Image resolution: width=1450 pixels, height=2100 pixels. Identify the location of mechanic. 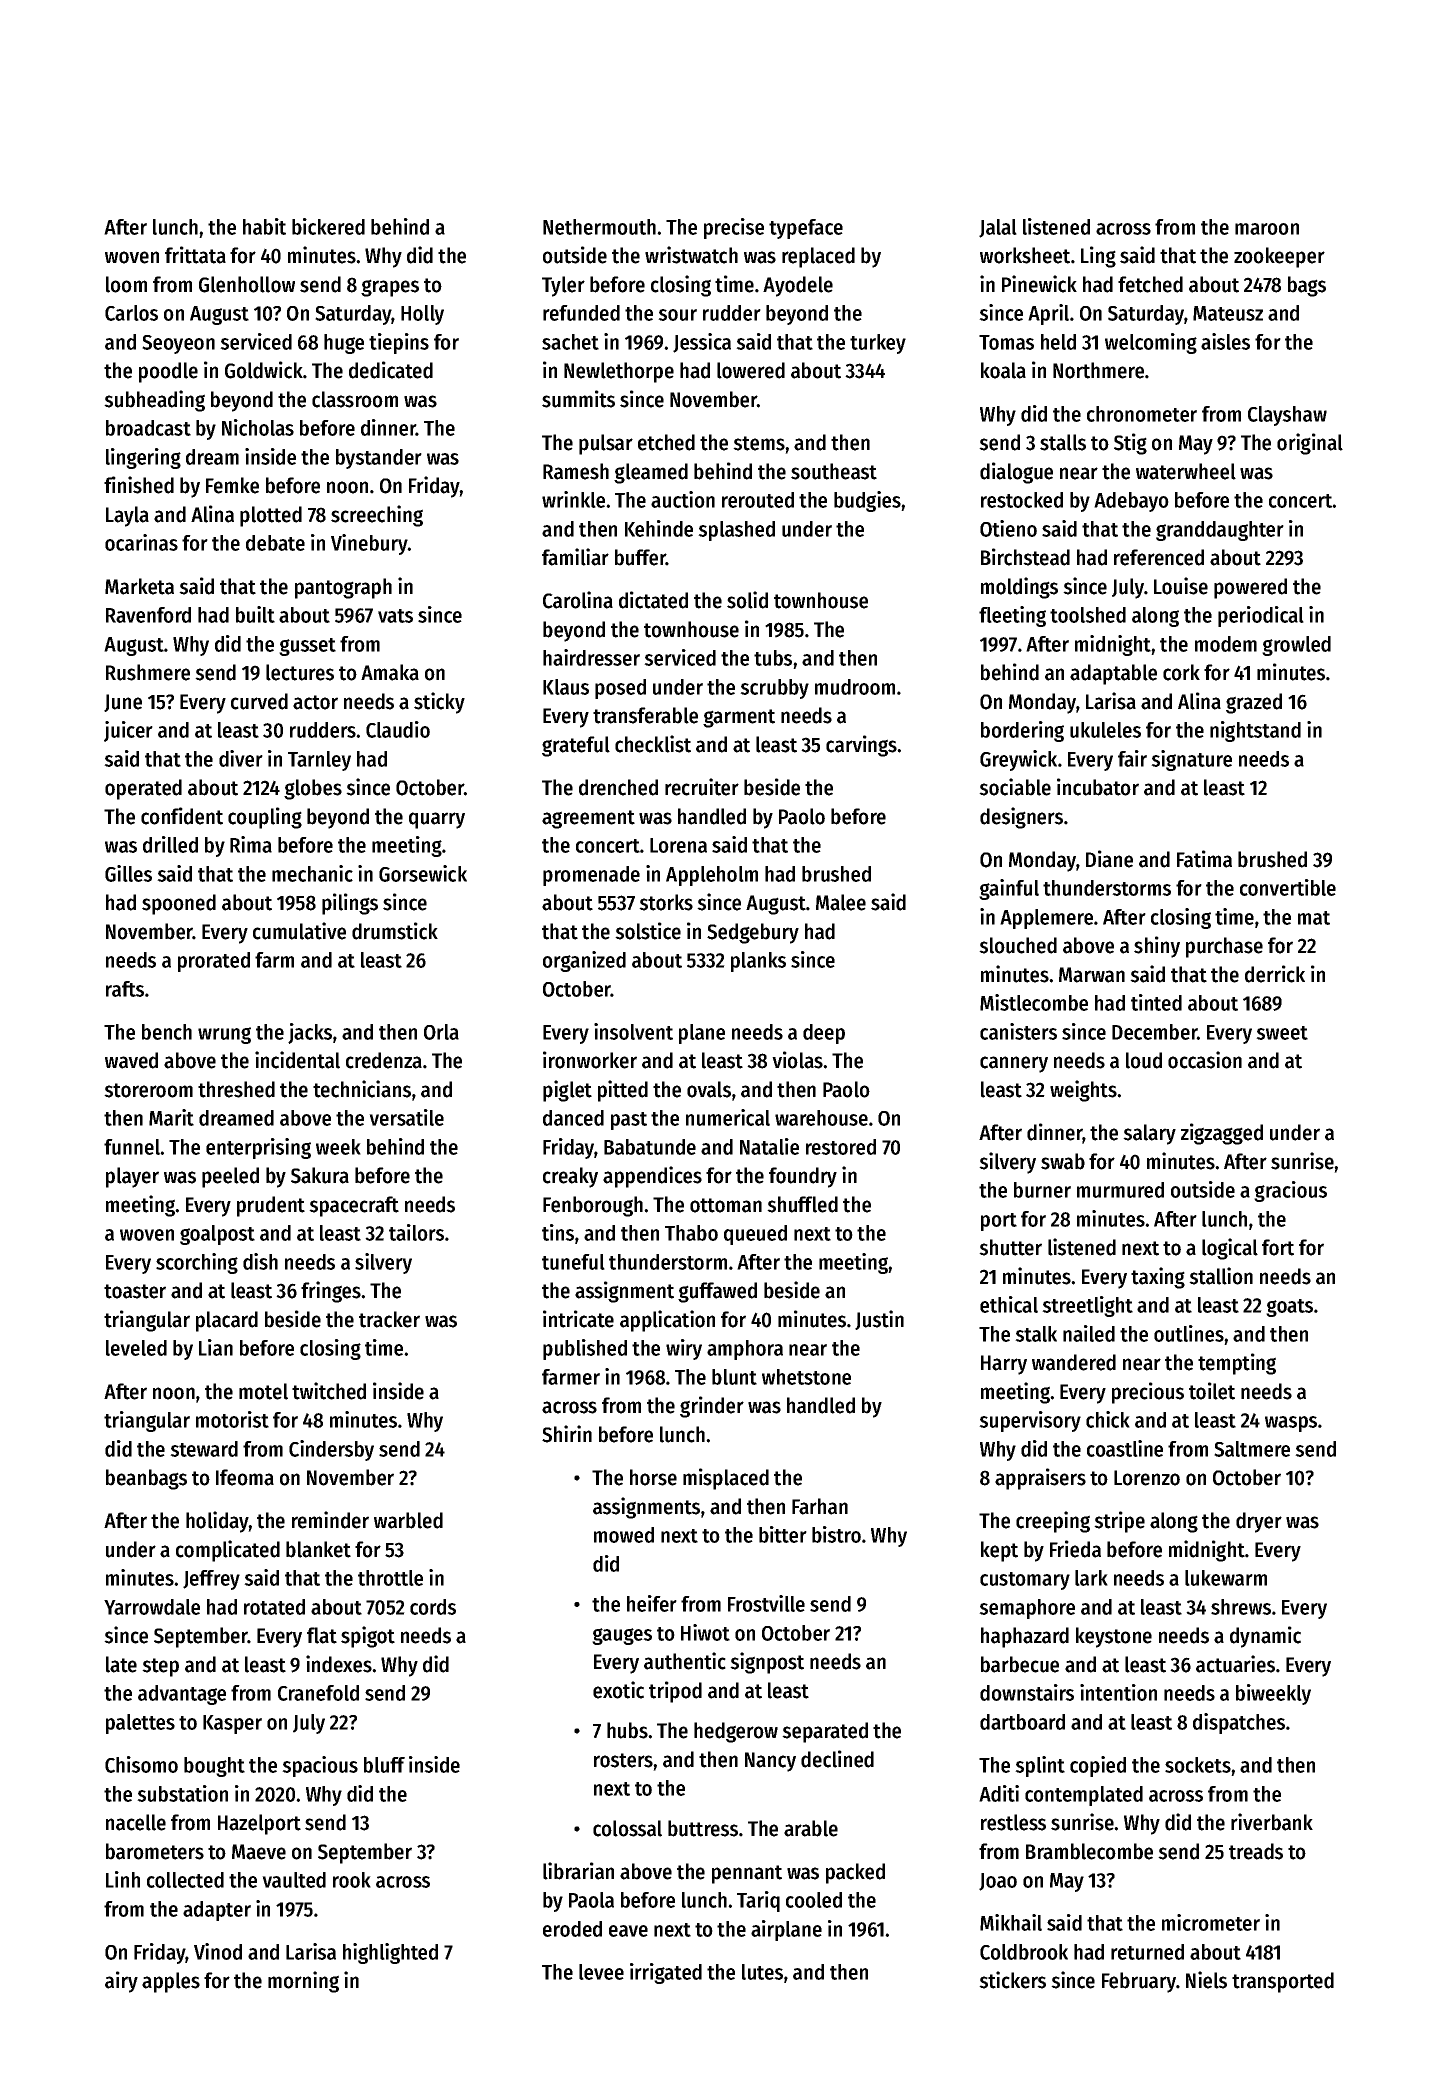
(312, 873).
